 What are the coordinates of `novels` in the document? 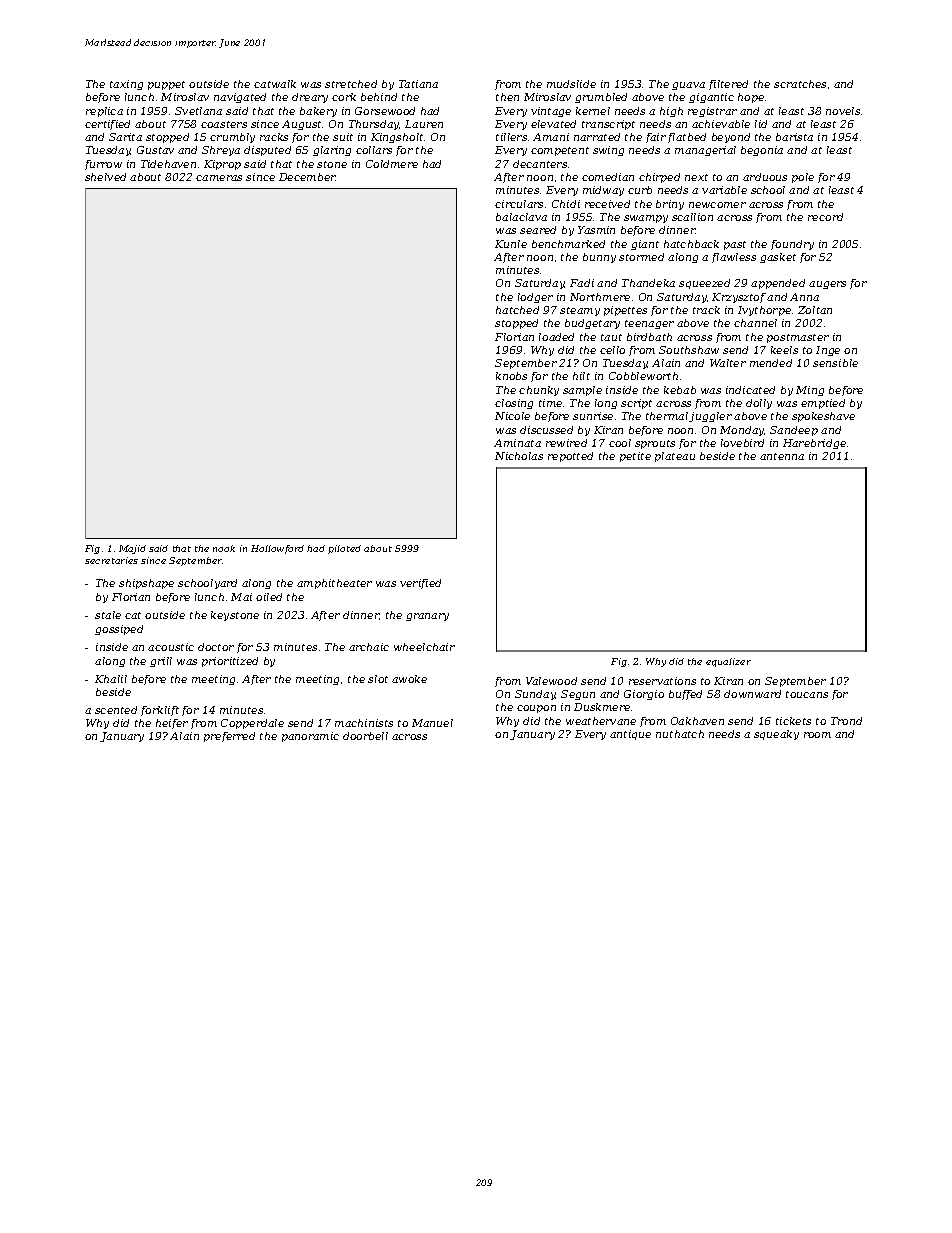 It's located at (843, 111).
